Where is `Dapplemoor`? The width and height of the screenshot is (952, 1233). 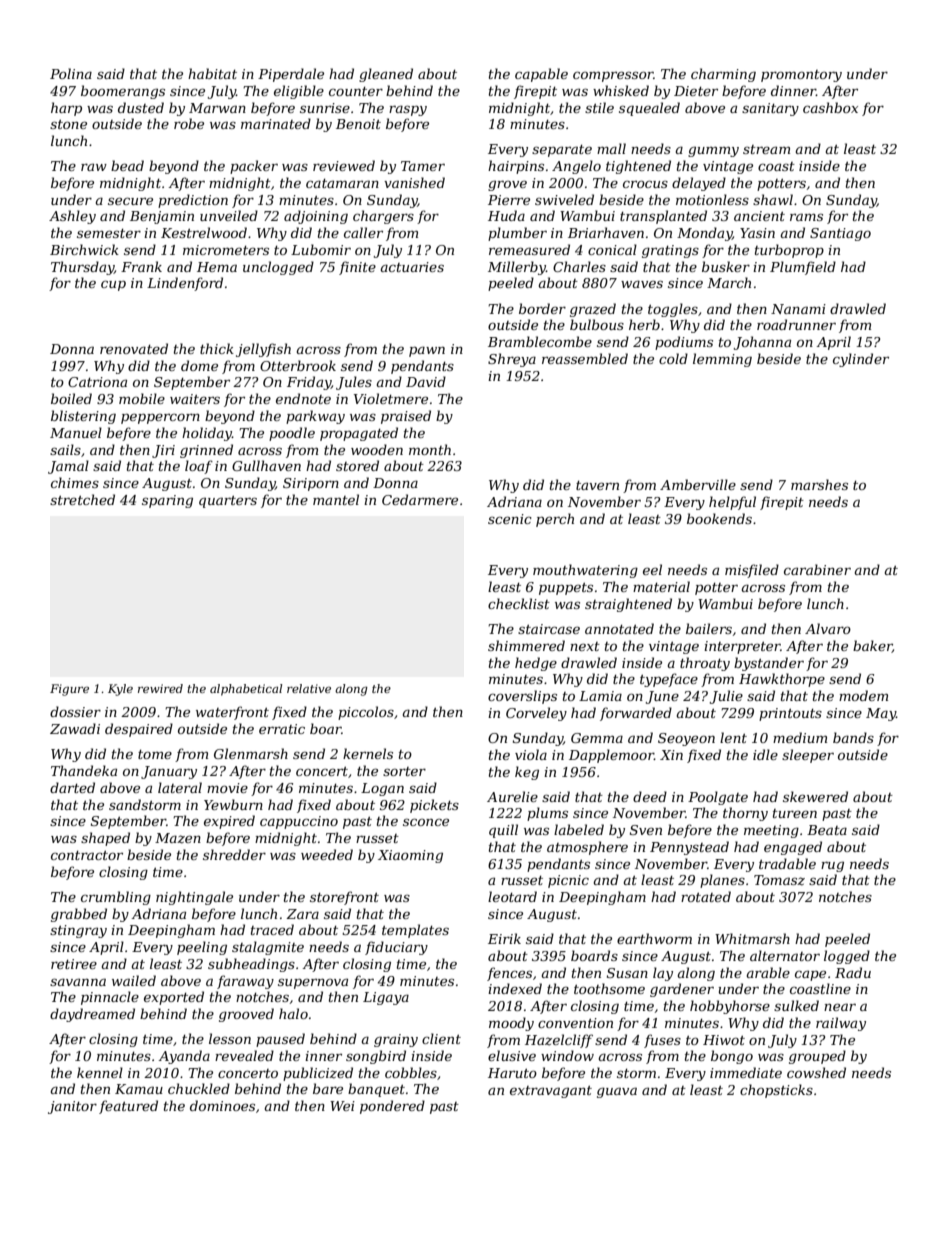 Dapplemoor is located at coordinates (611, 756).
